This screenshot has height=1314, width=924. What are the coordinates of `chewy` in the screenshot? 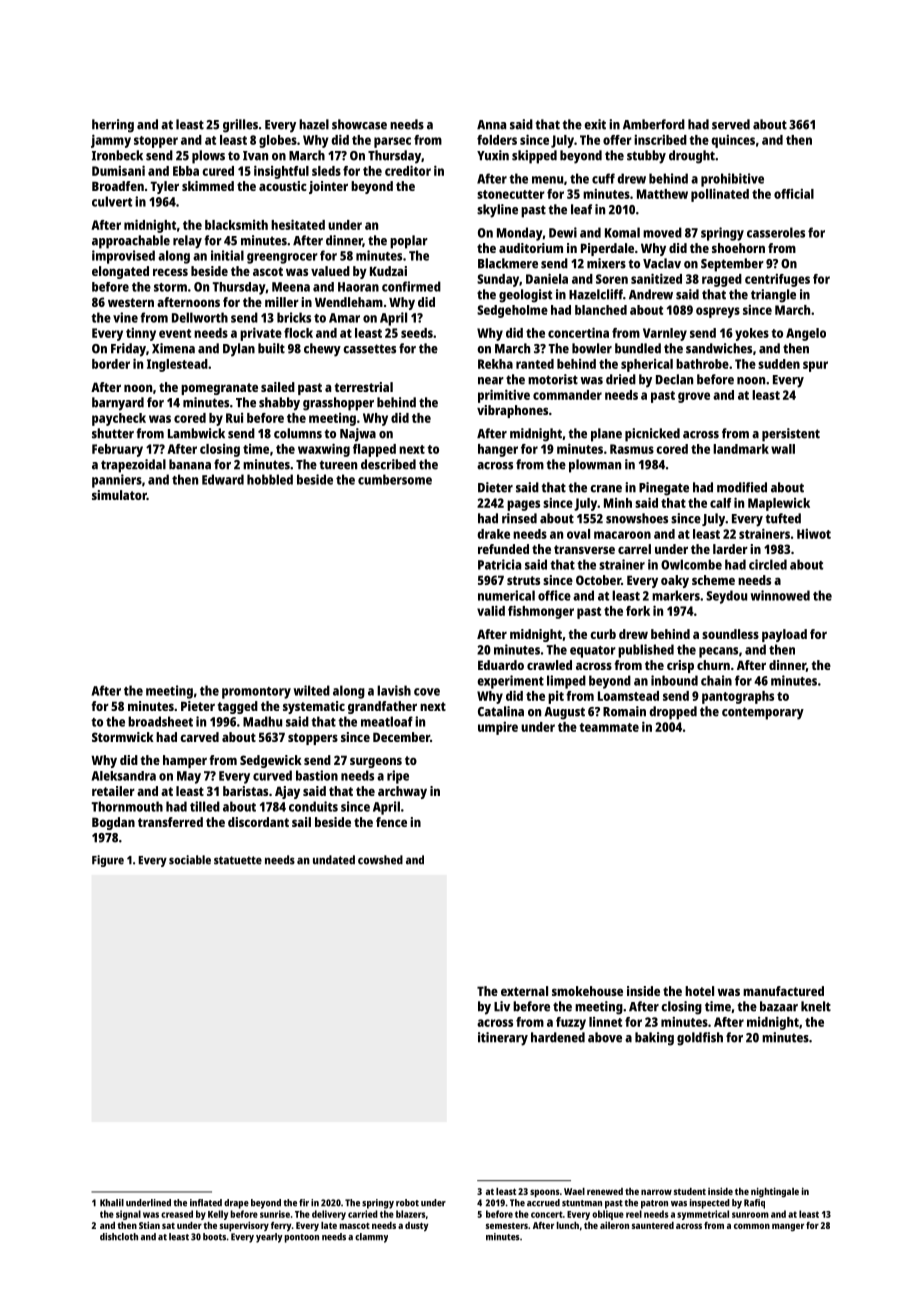 It's located at (322, 350).
